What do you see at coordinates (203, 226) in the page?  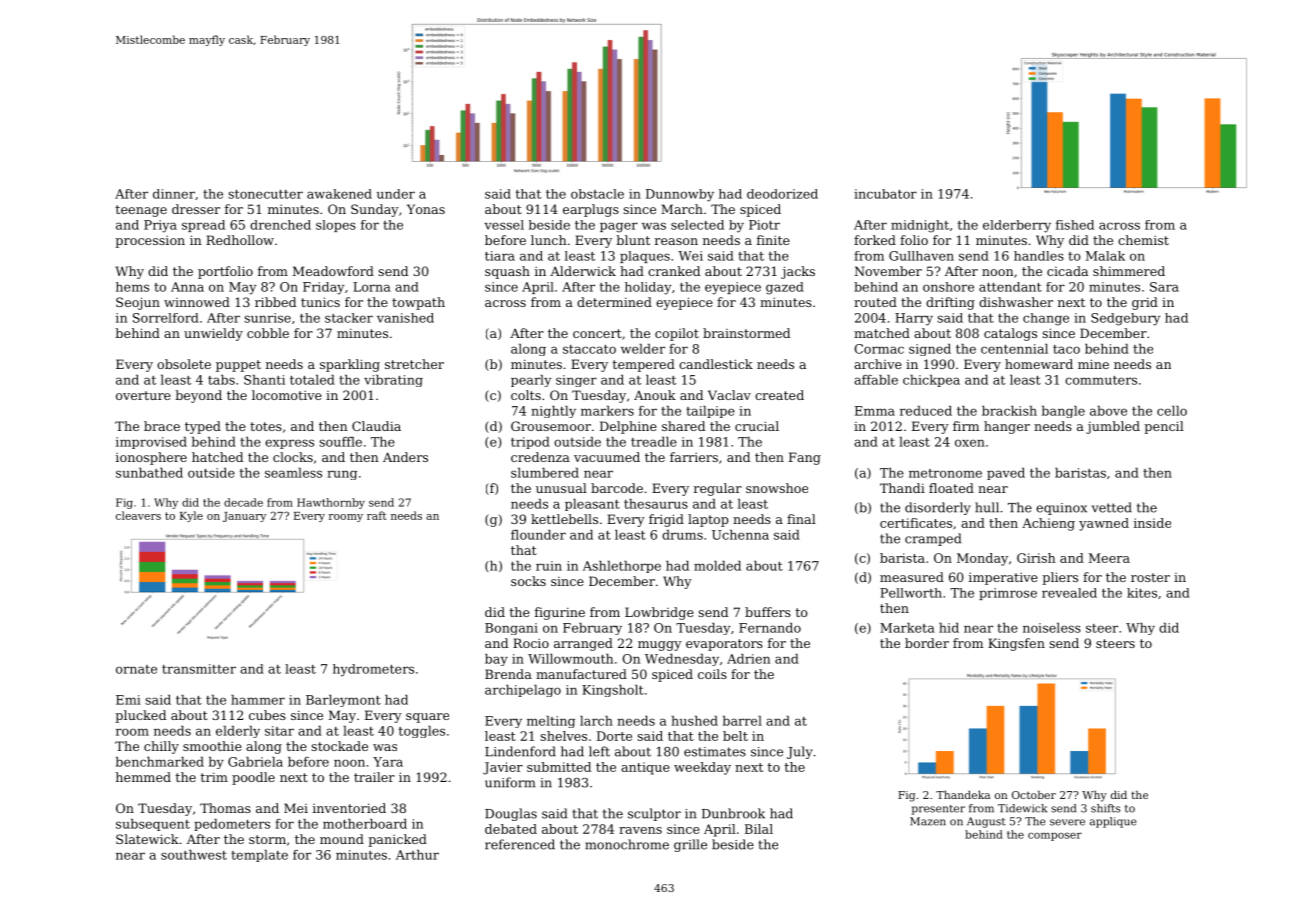 I see `spread` at bounding box center [203, 226].
